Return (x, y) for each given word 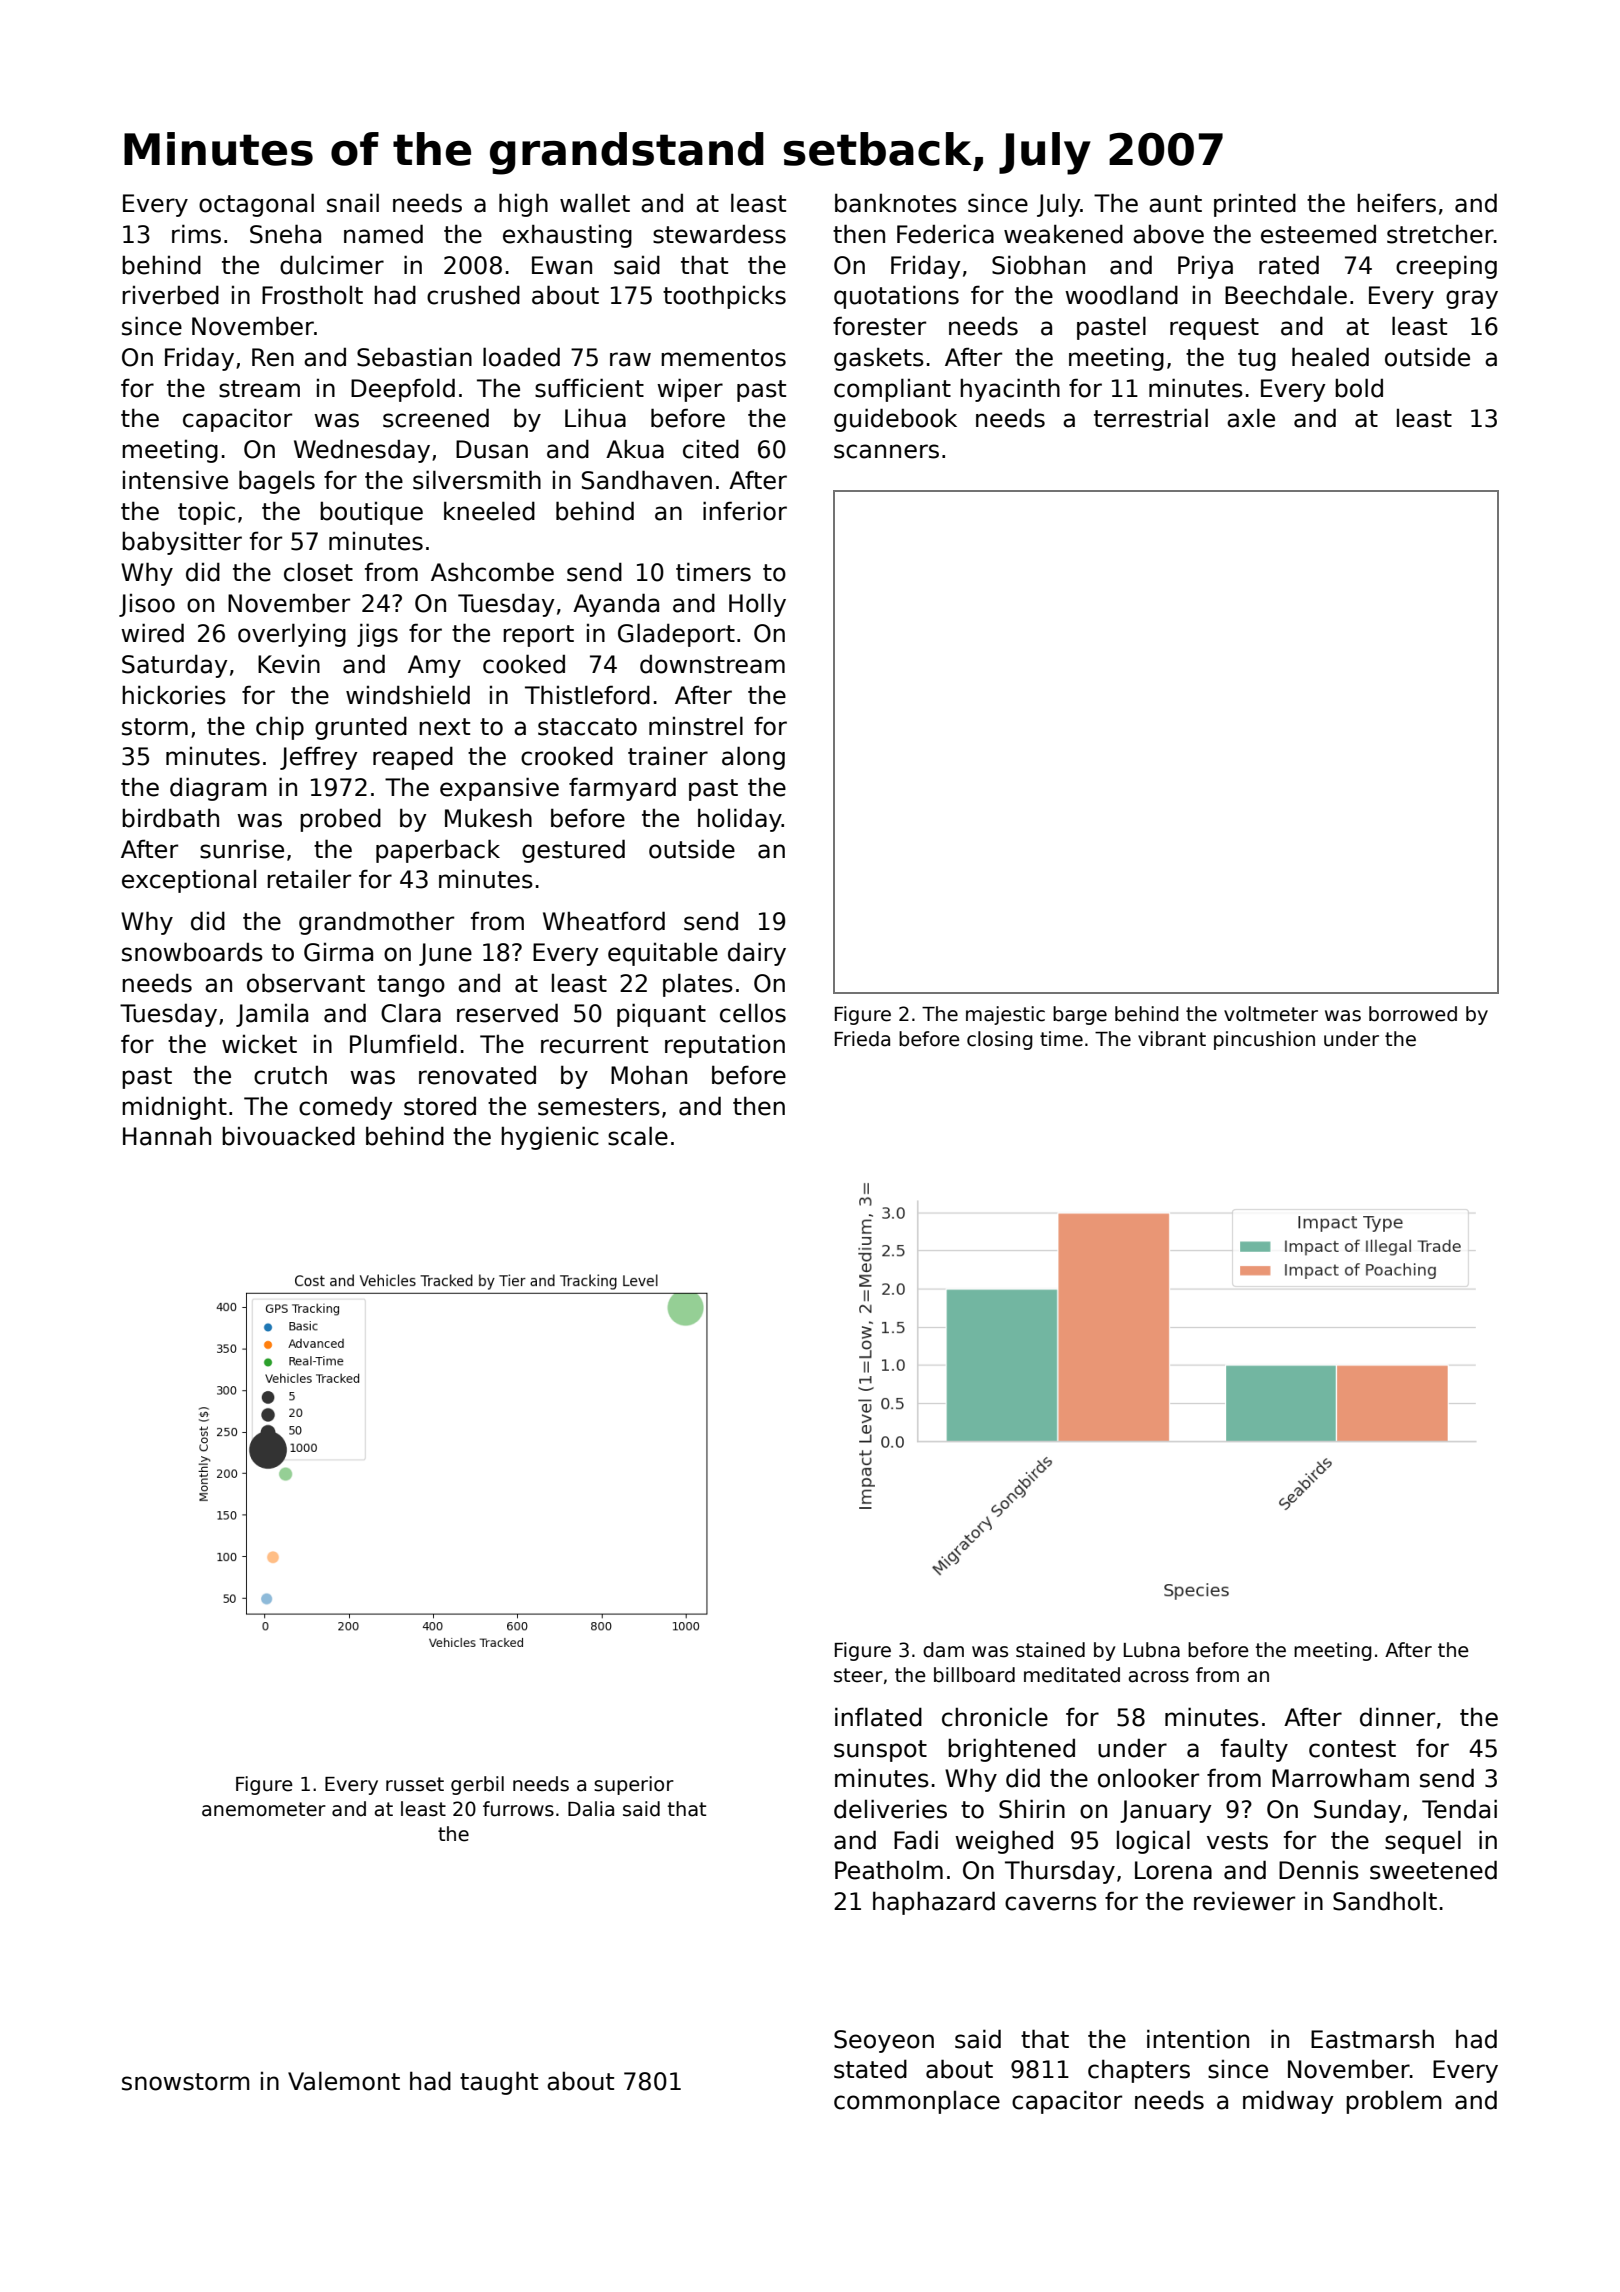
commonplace (917, 2102)
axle (1251, 418)
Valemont (344, 2081)
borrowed (1413, 1014)
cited (711, 449)
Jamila (272, 1015)
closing (1000, 1040)
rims (196, 234)
